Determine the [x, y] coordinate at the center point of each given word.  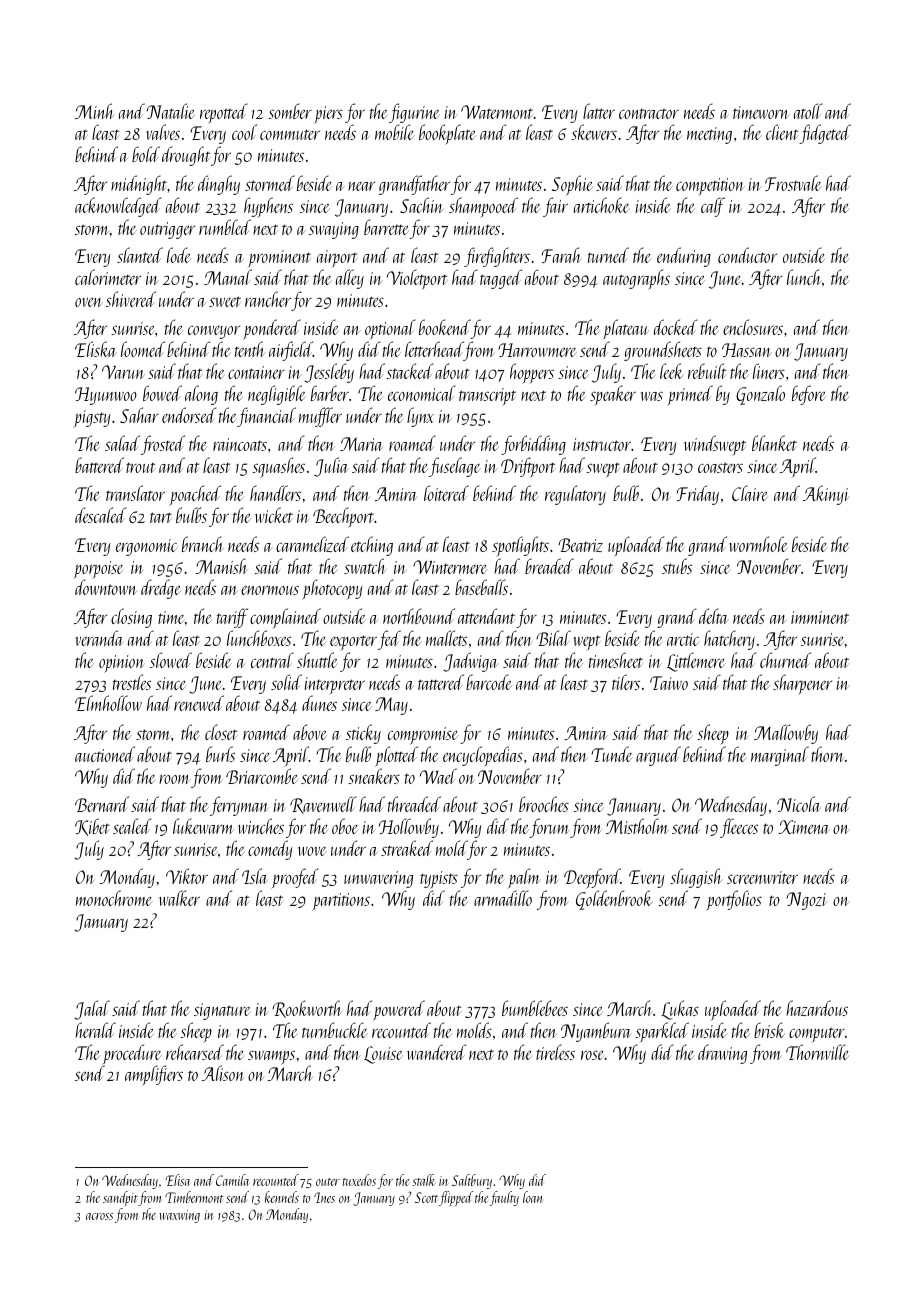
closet [221, 732]
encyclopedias [483, 756]
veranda [100, 638]
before [808, 395]
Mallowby [786, 734]
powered [399, 1010]
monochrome [114, 898]
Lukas [680, 1010]
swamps [271, 1057]
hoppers [532, 373]
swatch [365, 566]
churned [785, 660]
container [256, 372]
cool [244, 132]
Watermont [497, 112]
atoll [808, 111]
